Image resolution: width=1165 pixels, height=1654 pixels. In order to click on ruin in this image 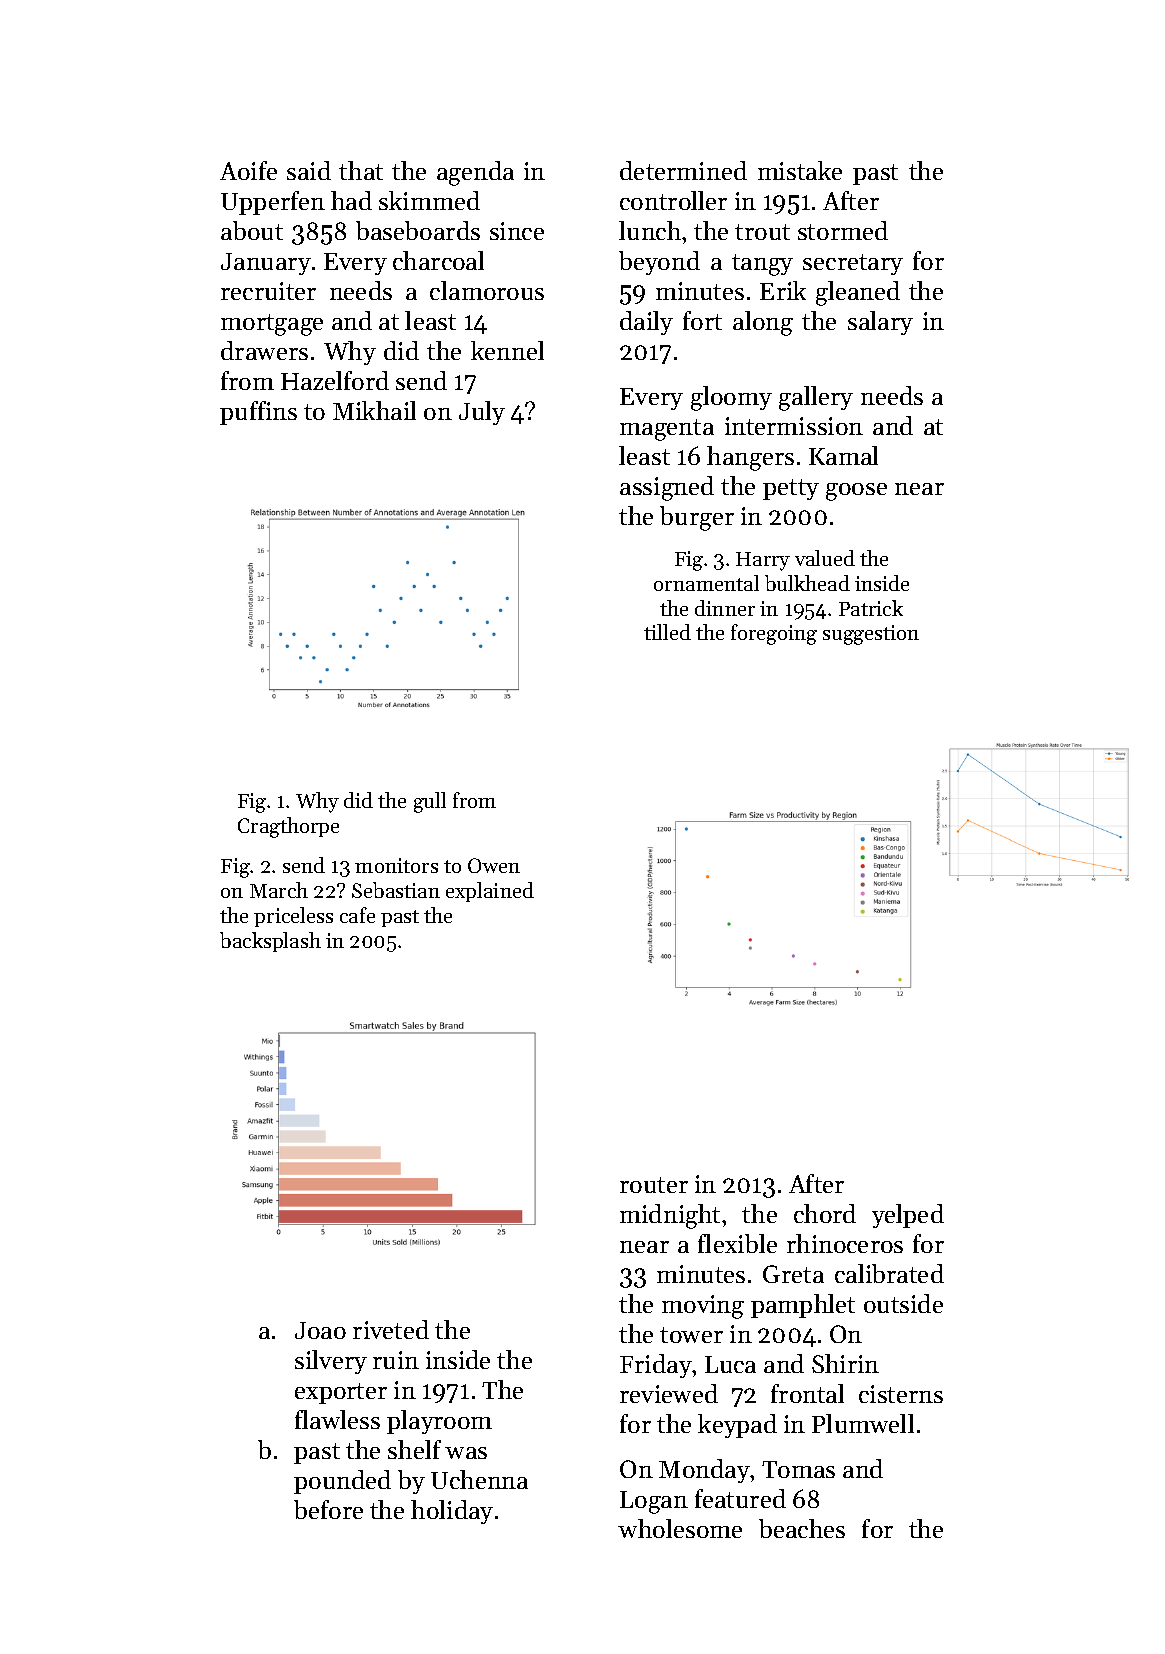, I will do `click(396, 1360)`.
